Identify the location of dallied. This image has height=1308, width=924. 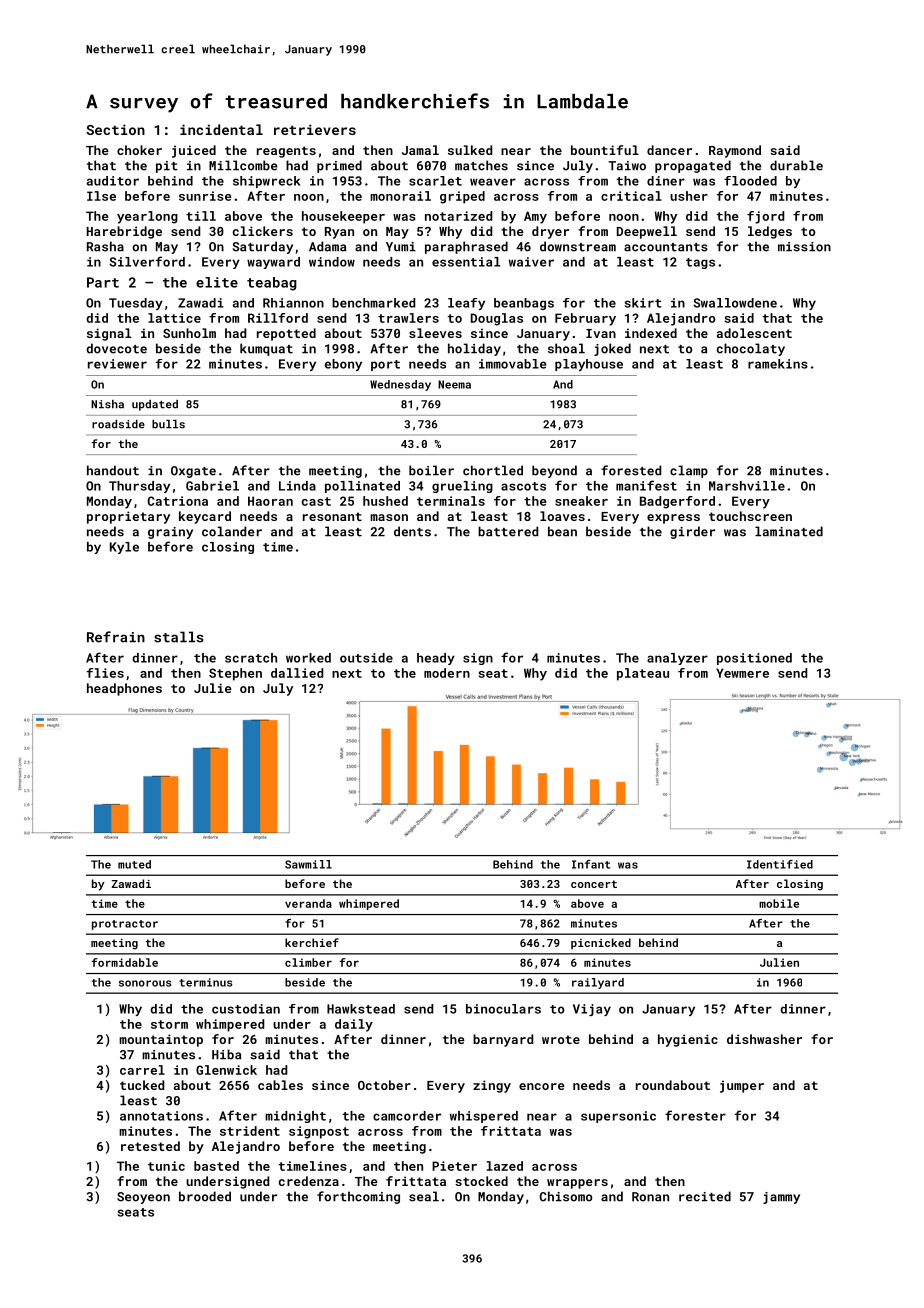
(297, 673).
